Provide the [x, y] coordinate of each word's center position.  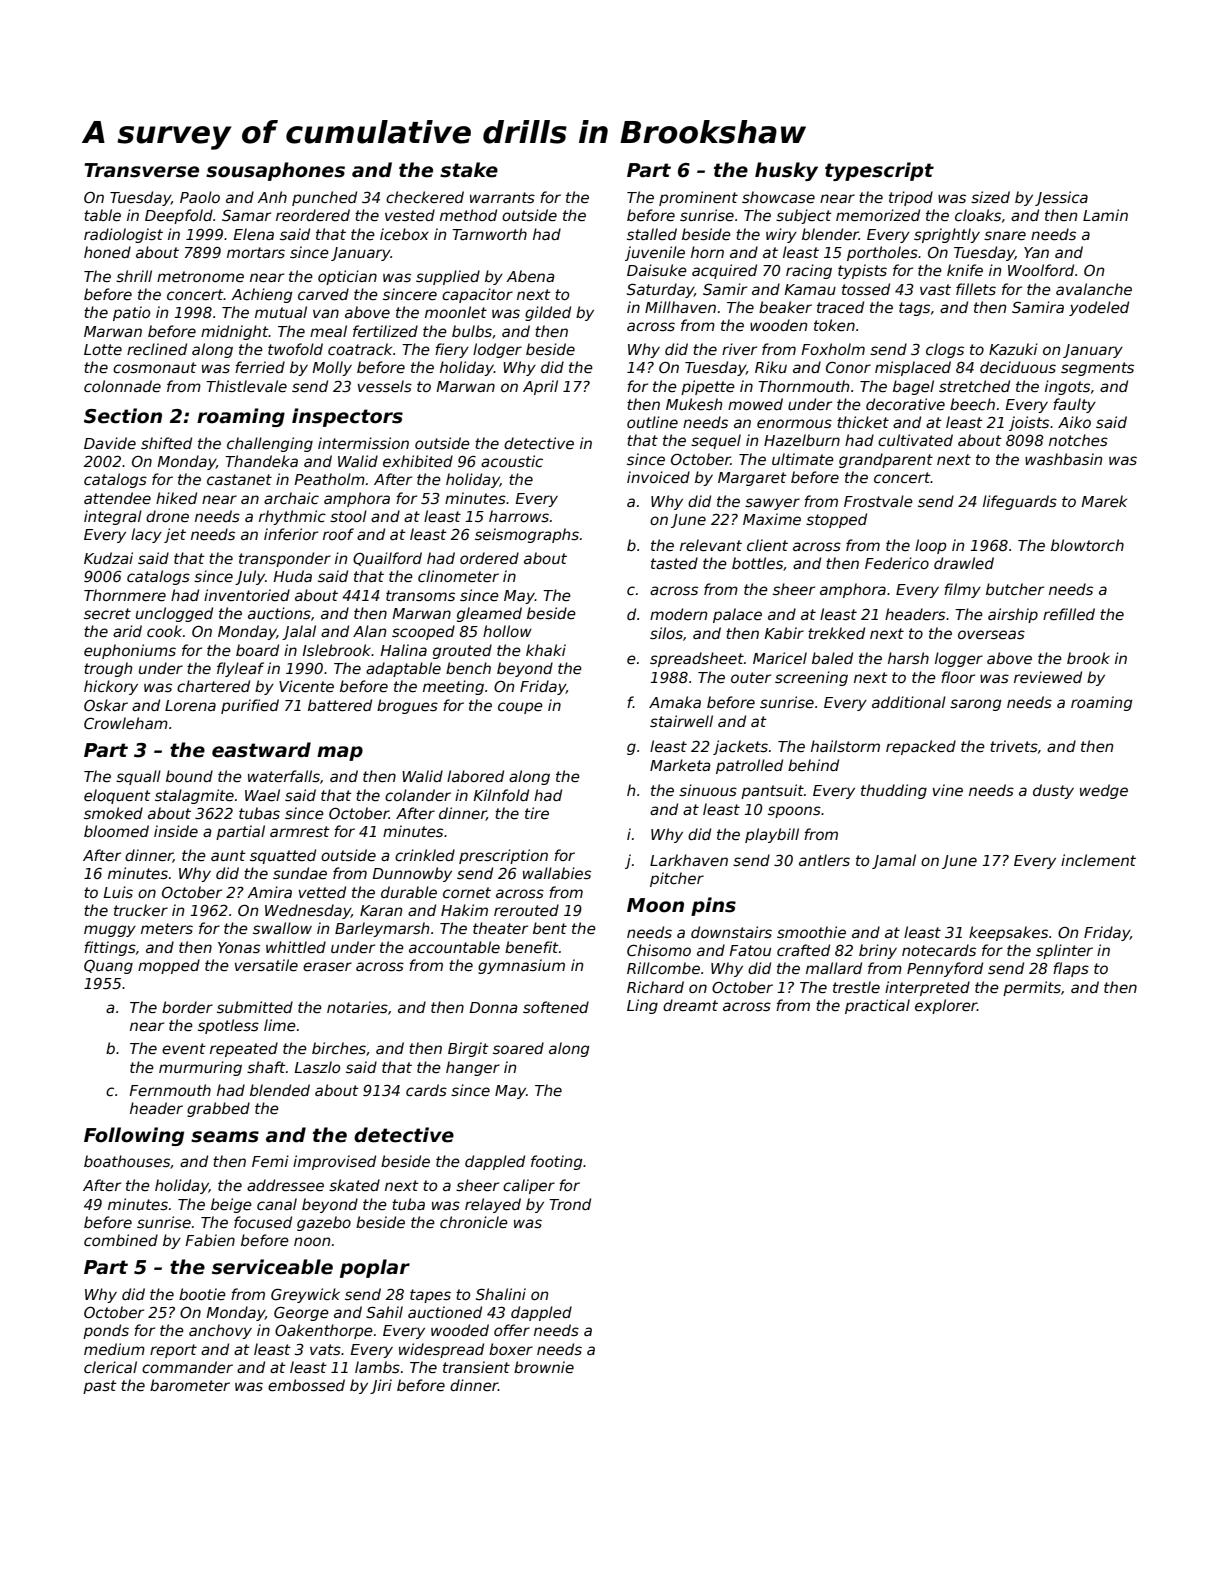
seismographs [527, 535]
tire [537, 813]
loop [931, 546]
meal [328, 331]
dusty [1053, 791]
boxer [511, 1349]
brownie [544, 1367]
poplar [375, 1268]
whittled [296, 947]
